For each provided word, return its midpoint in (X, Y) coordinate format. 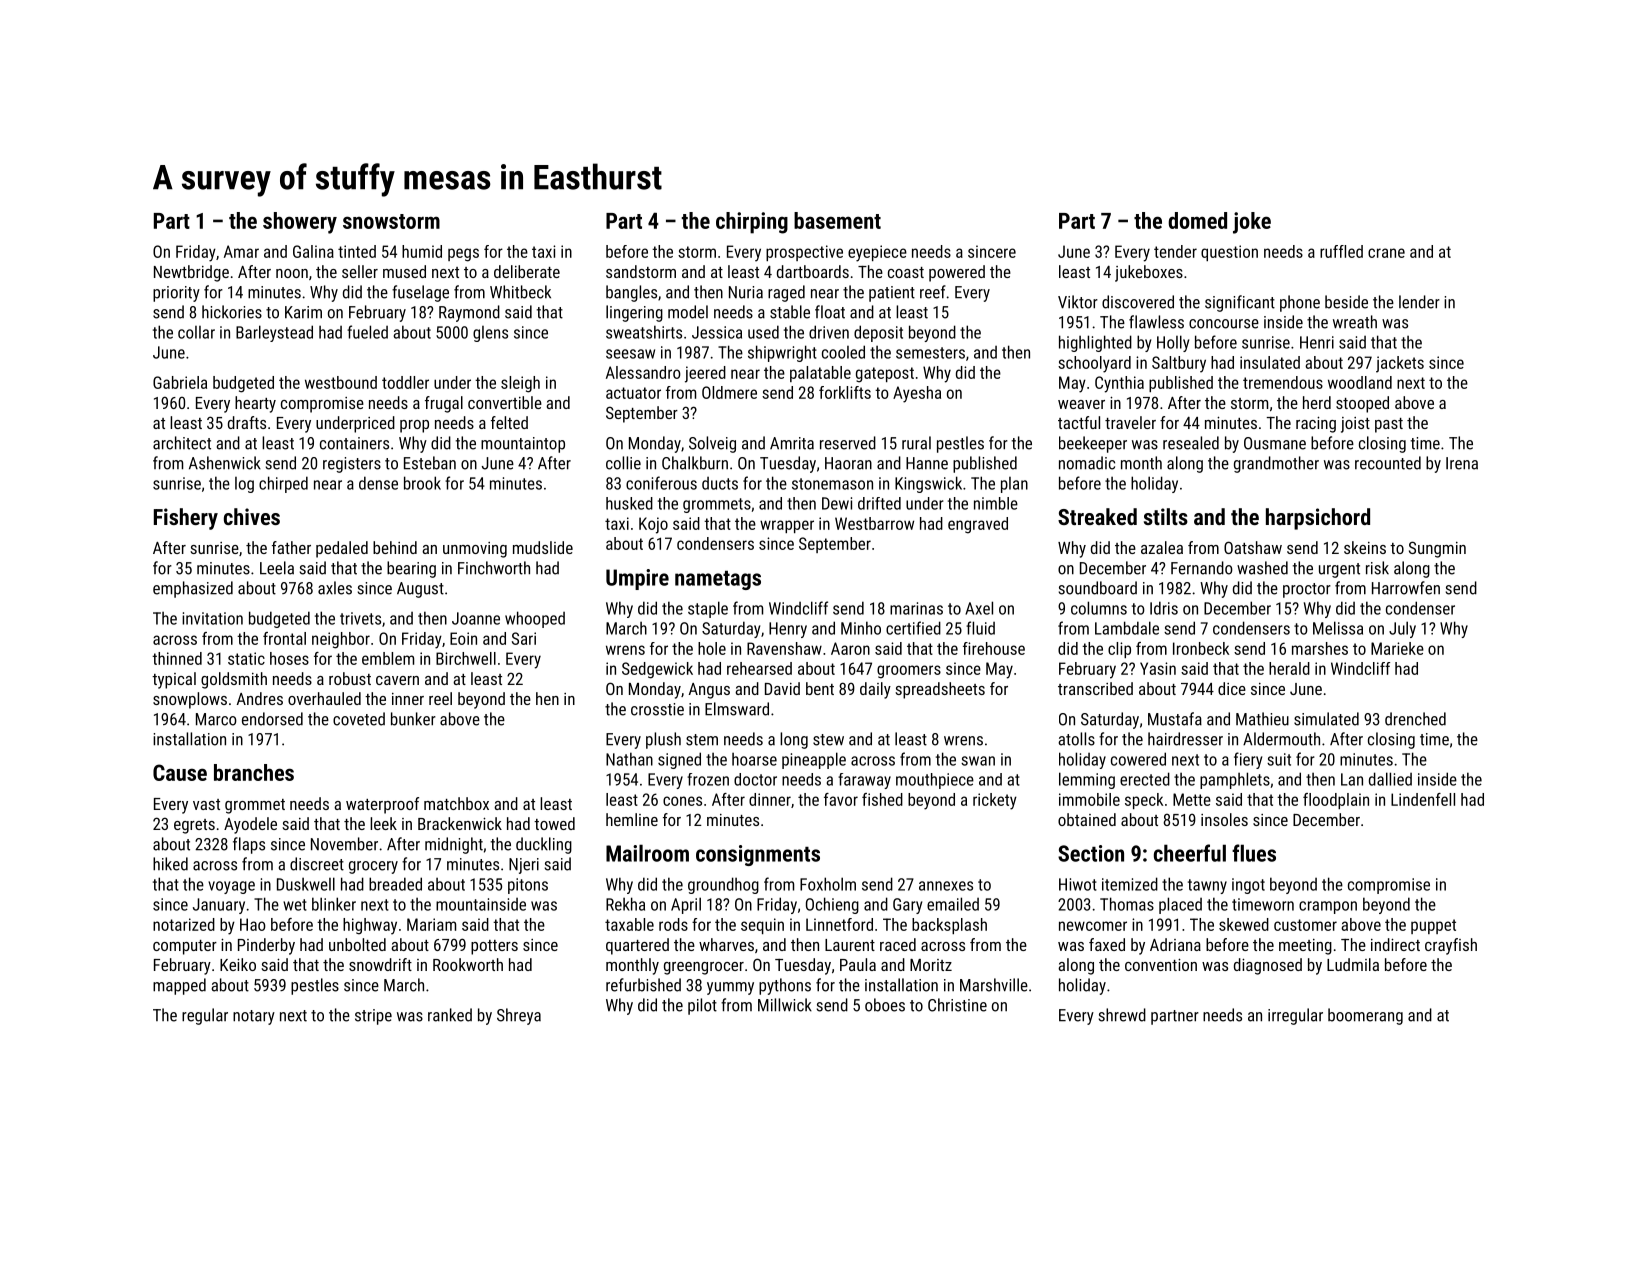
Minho (861, 628)
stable (790, 312)
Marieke (1397, 648)
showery (300, 223)
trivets (360, 618)
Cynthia (1119, 384)
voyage (231, 887)
